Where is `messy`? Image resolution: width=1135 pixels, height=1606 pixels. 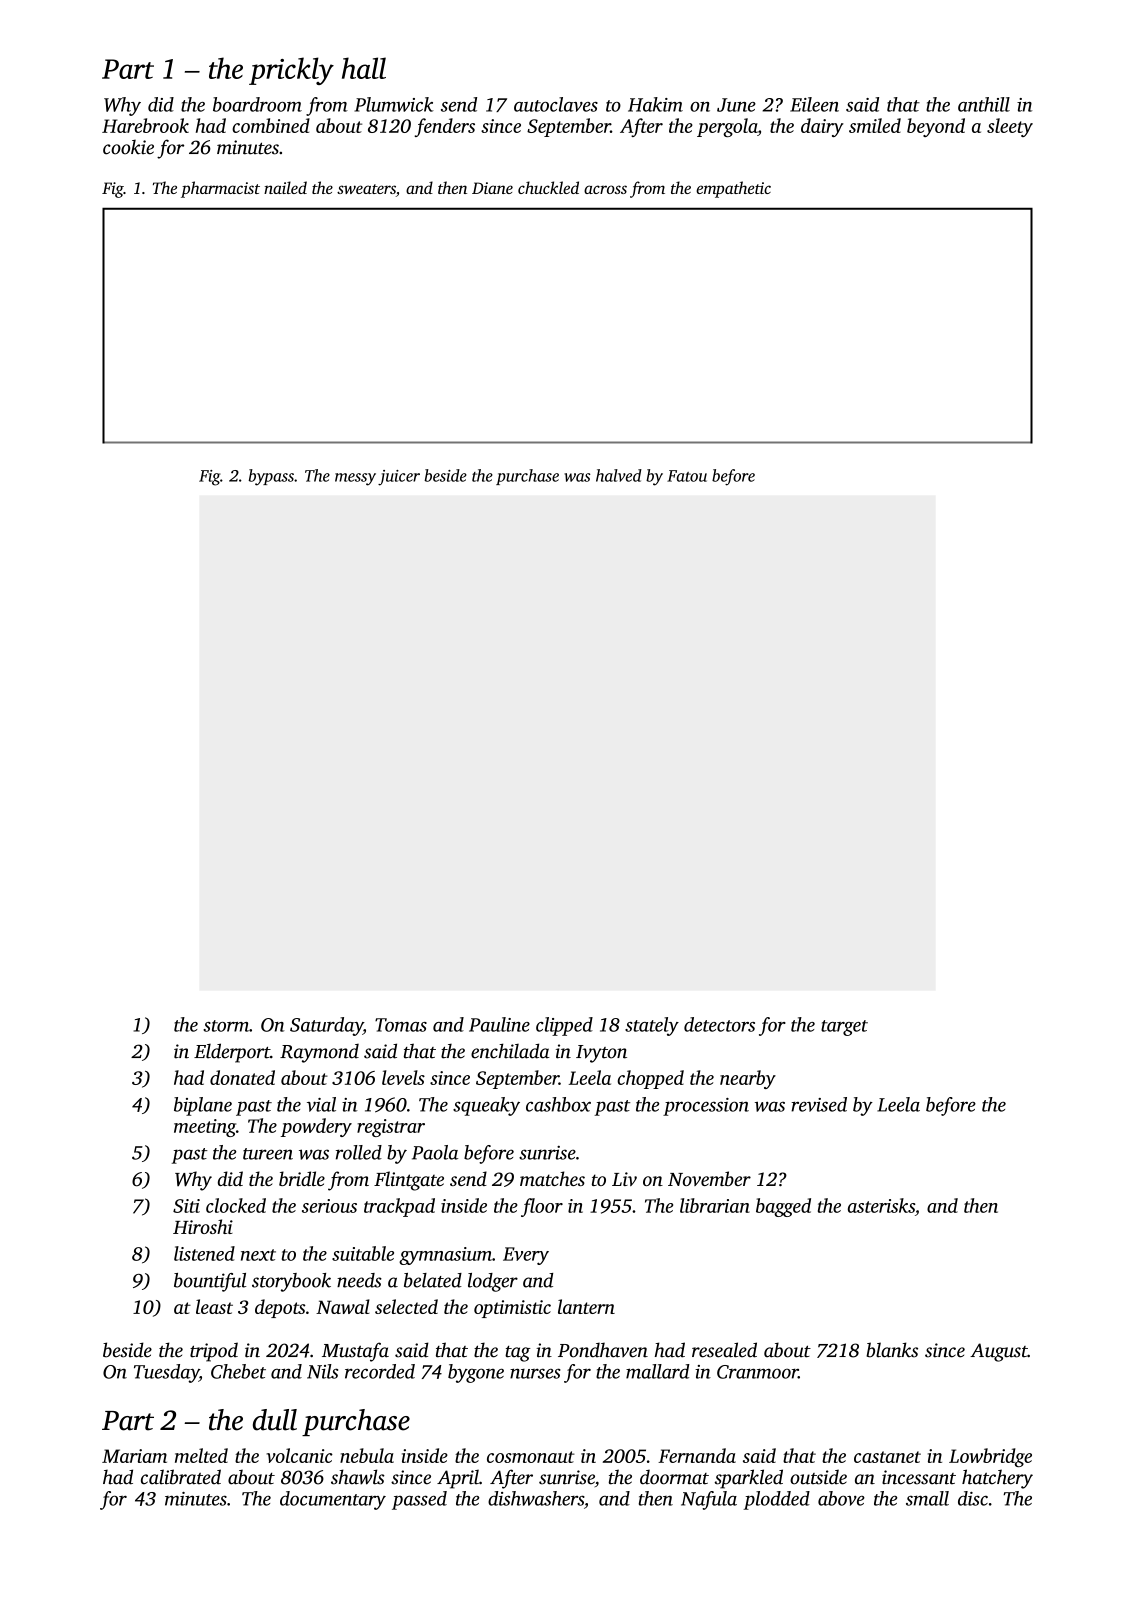
messy is located at coordinates (355, 479).
